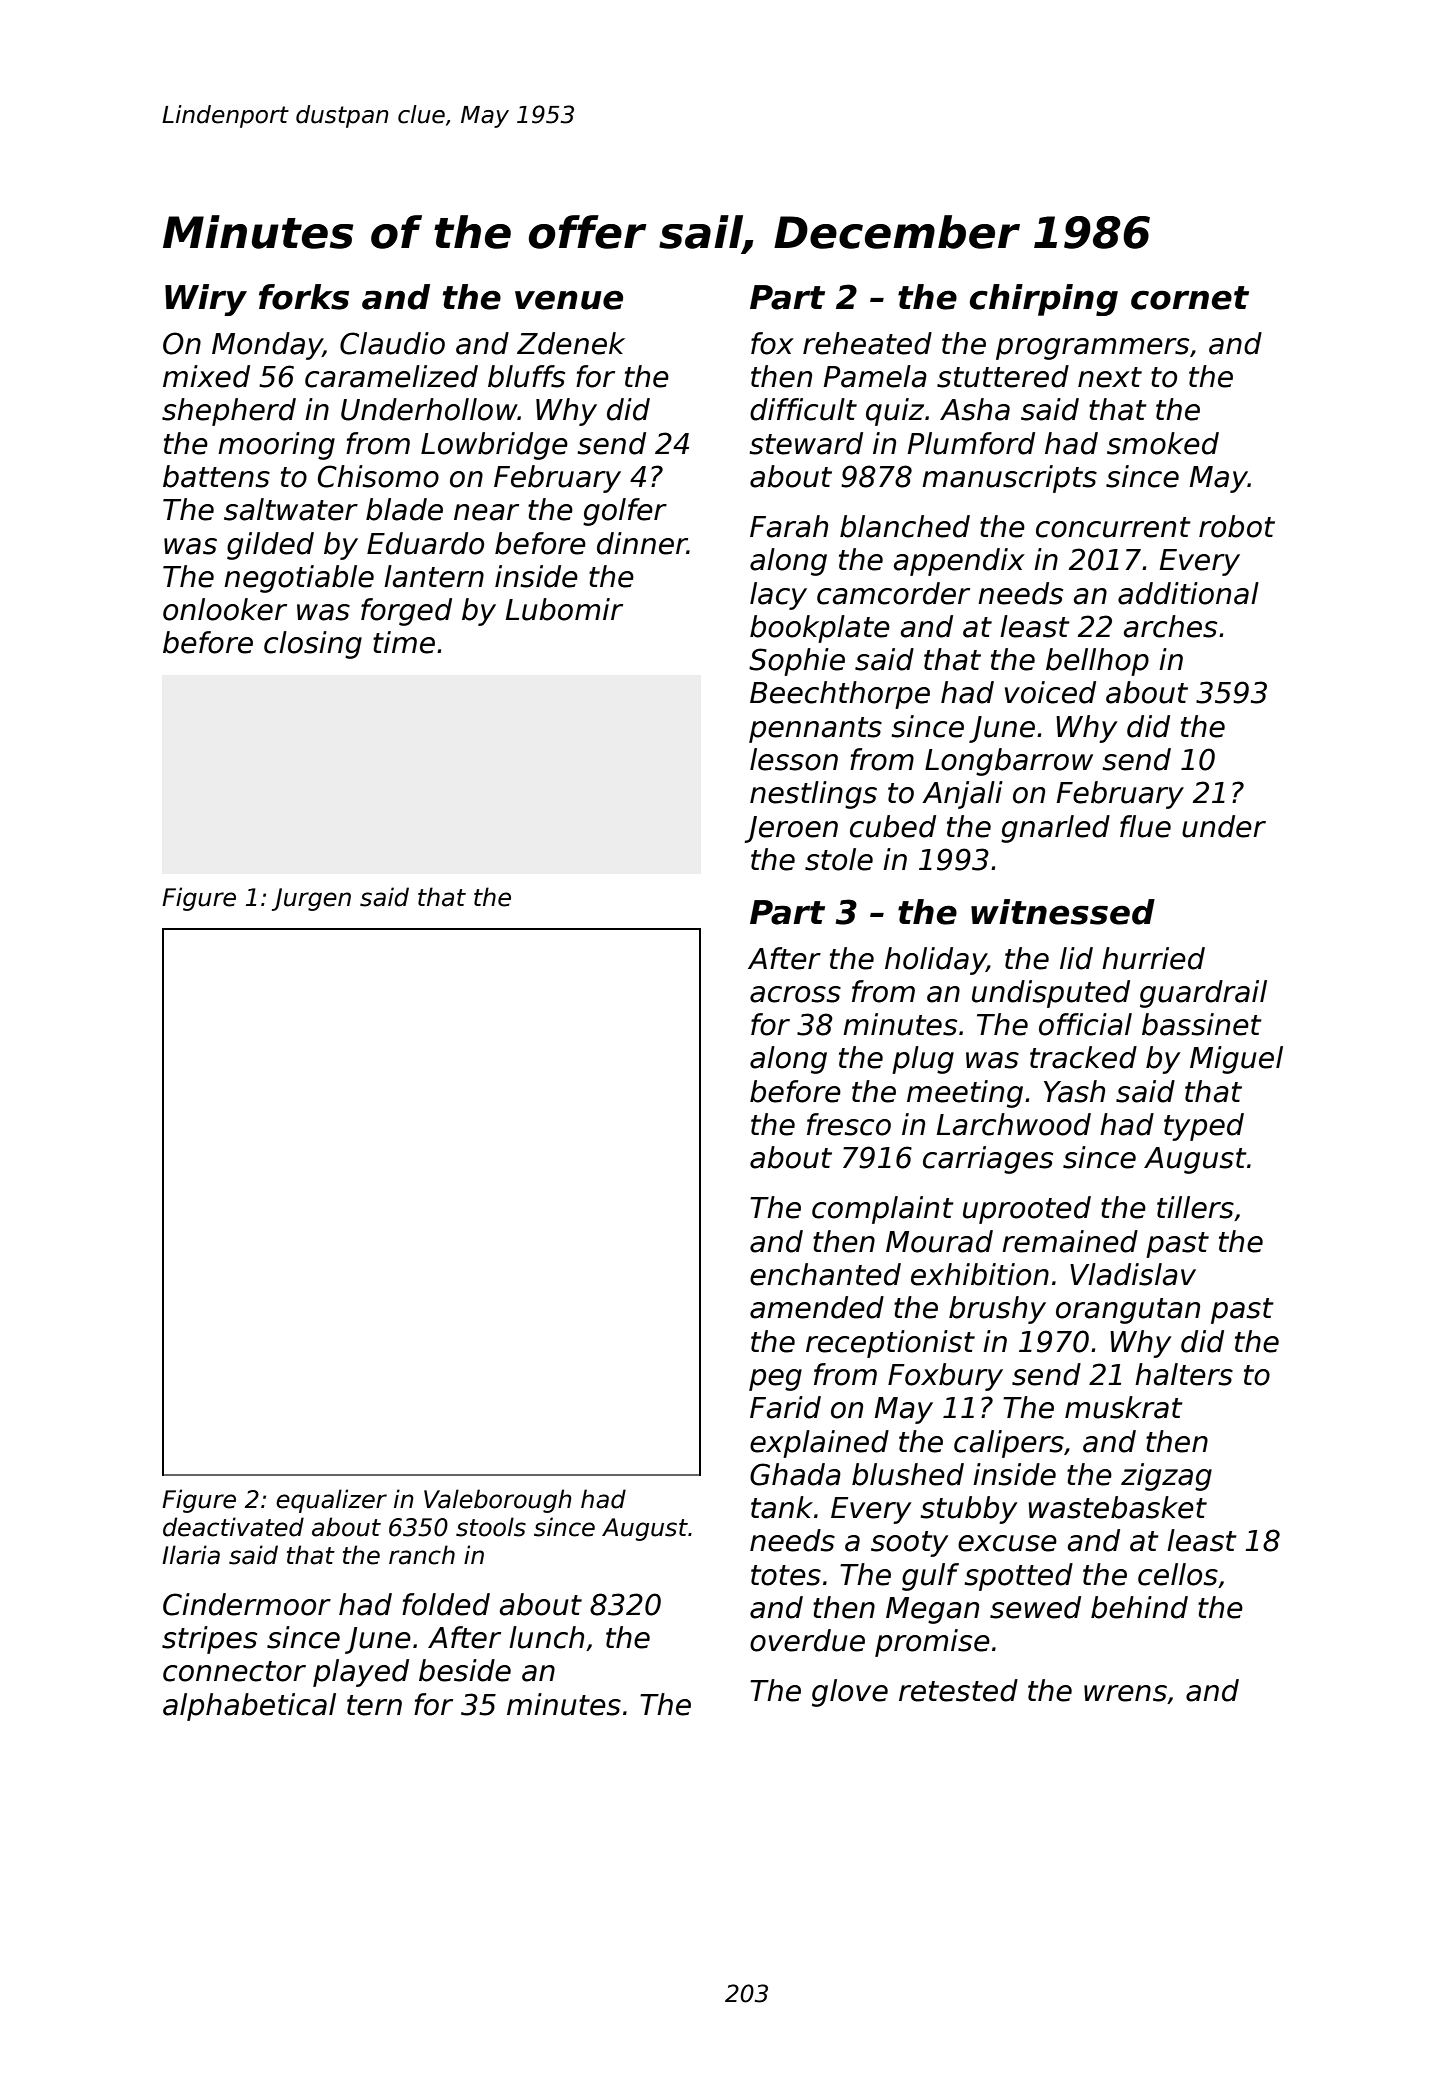 Image resolution: width=1450 pixels, height=2100 pixels. Describe the element at coordinates (1163, 443) in the screenshot. I see `smoked` at that location.
